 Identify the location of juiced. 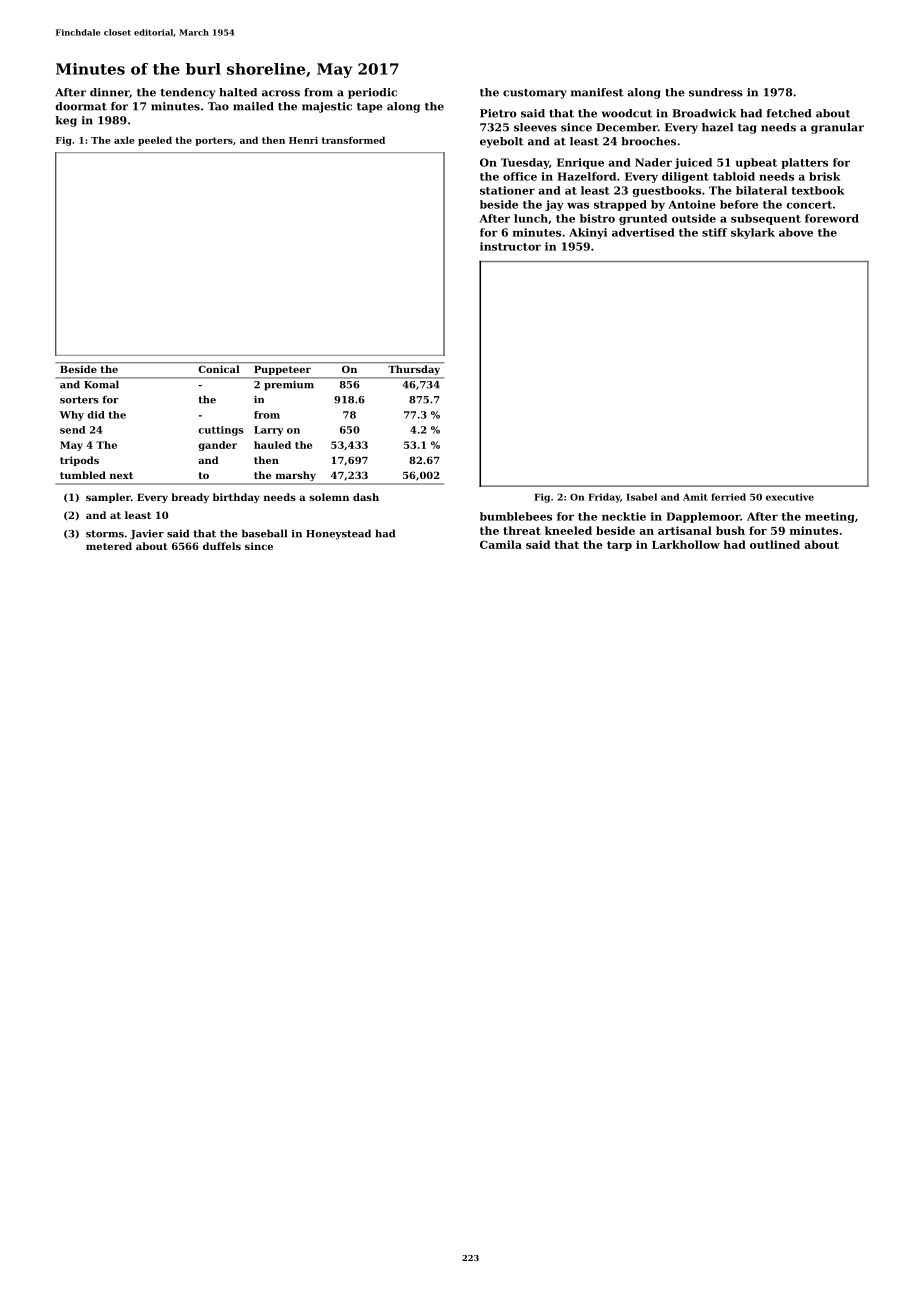
(693, 163).
